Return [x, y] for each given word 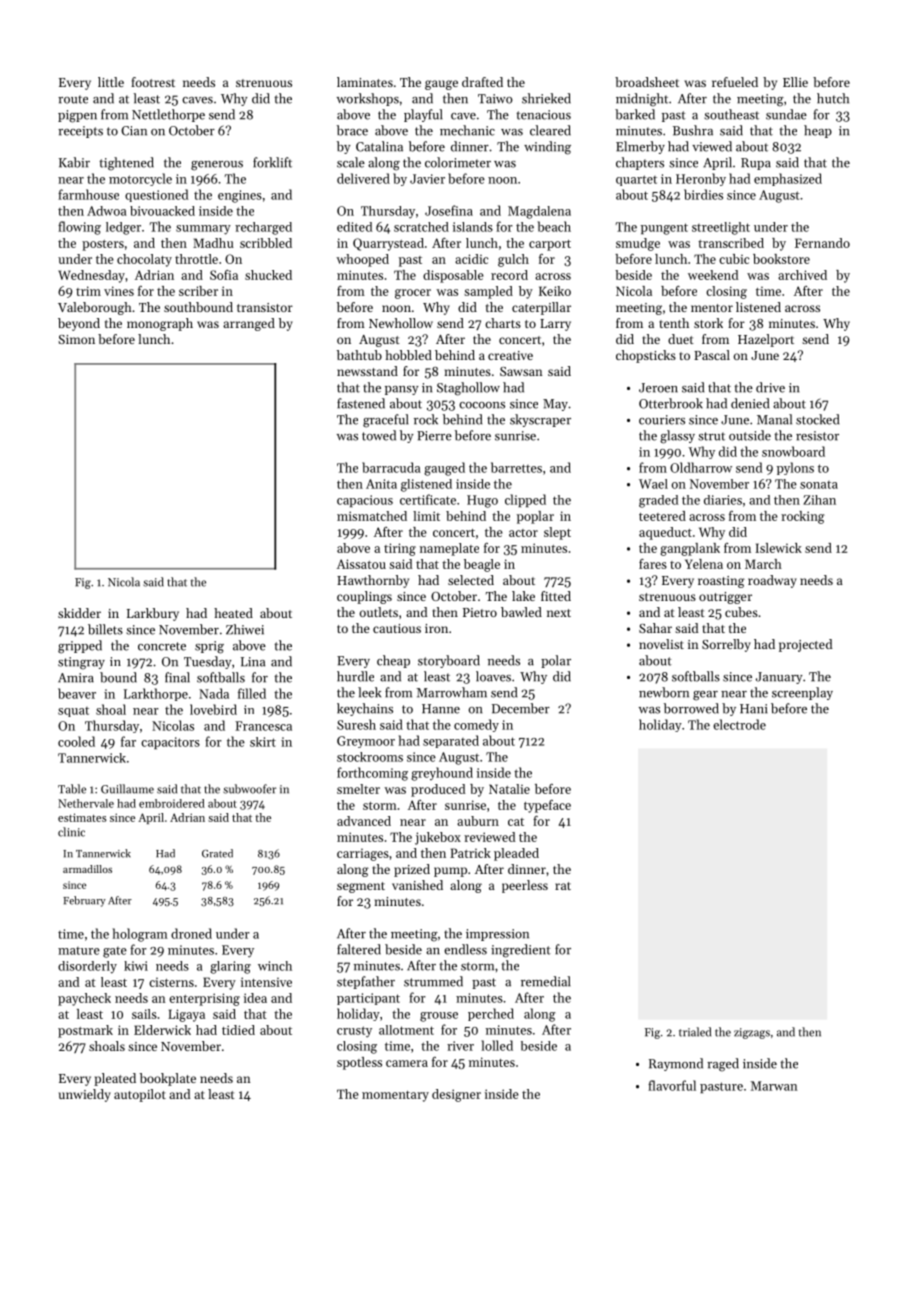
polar [556, 661]
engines [240, 196]
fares [653, 564]
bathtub [359, 355]
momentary [395, 1096]
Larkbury [153, 614]
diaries [723, 500]
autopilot [140, 1095]
